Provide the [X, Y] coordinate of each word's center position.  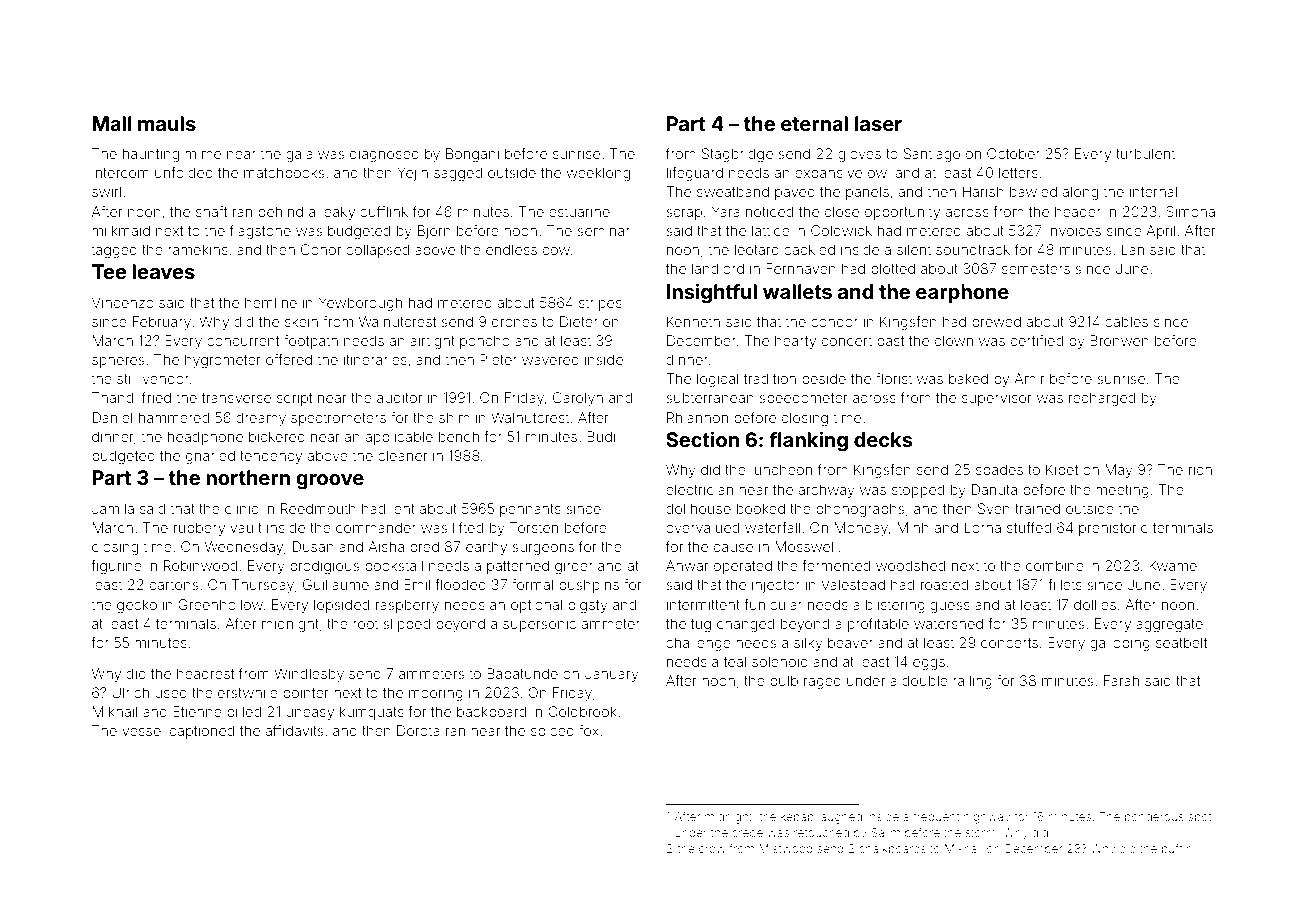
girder [574, 567]
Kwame [1173, 565]
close [842, 211]
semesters [1036, 269]
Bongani [472, 155]
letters [1018, 172]
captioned [202, 732]
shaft [211, 211]
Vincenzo [123, 302]
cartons [174, 585]
